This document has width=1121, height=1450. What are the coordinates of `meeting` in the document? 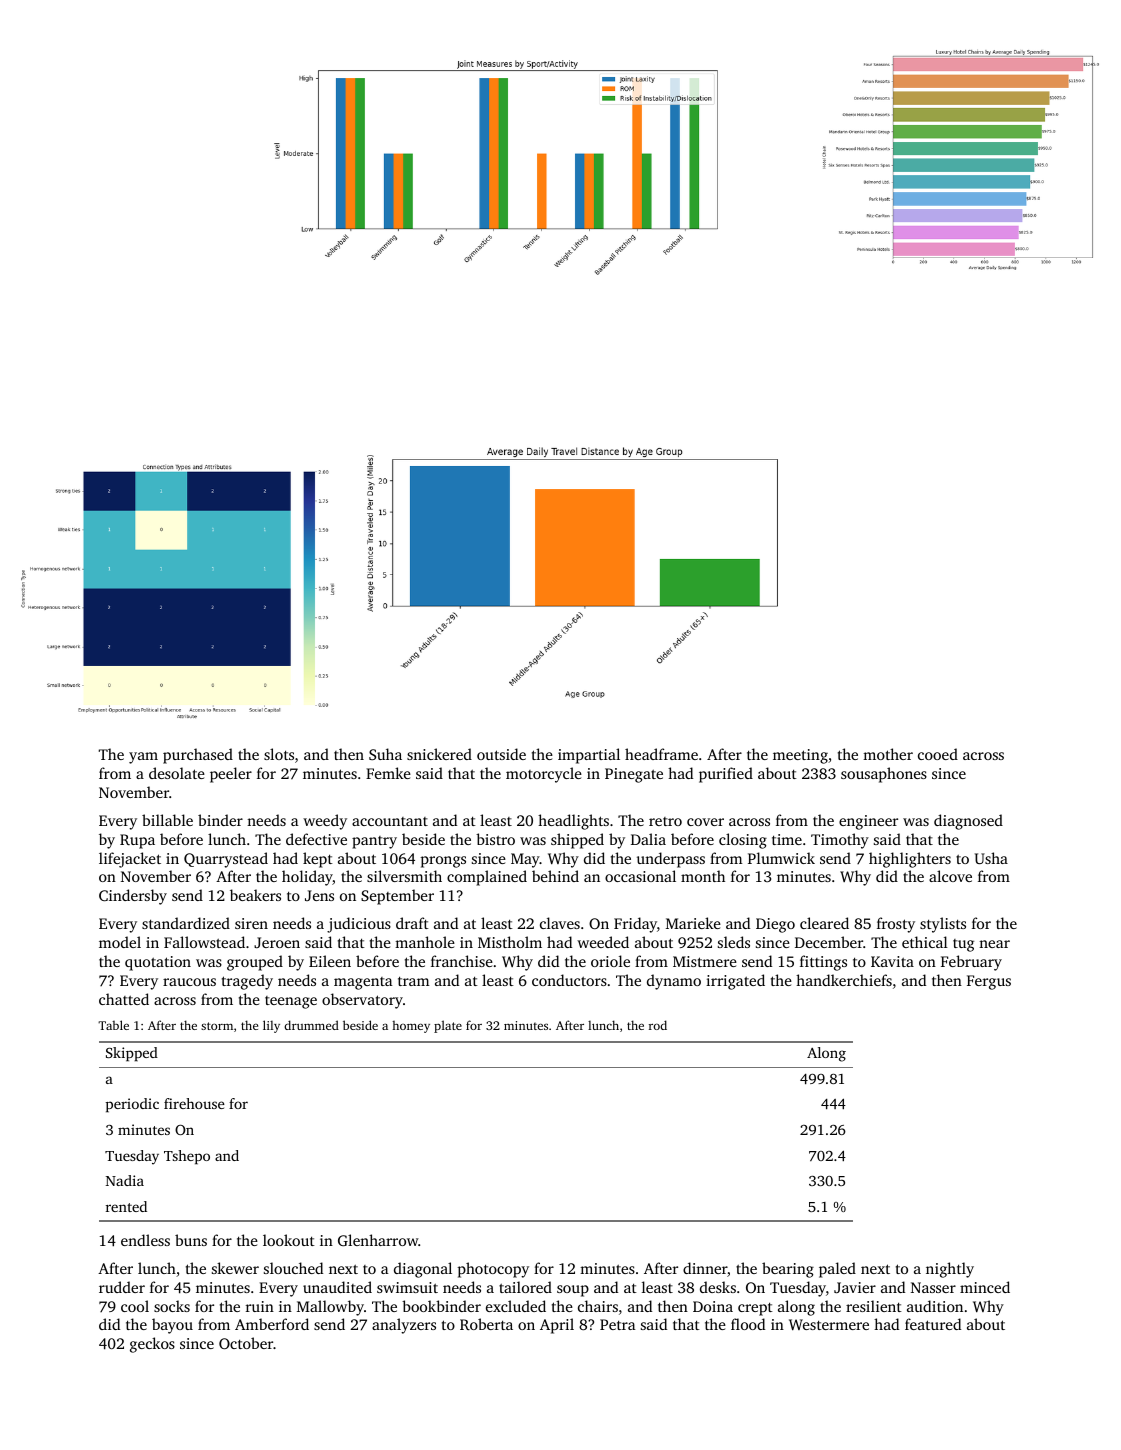 It's located at (800, 756).
